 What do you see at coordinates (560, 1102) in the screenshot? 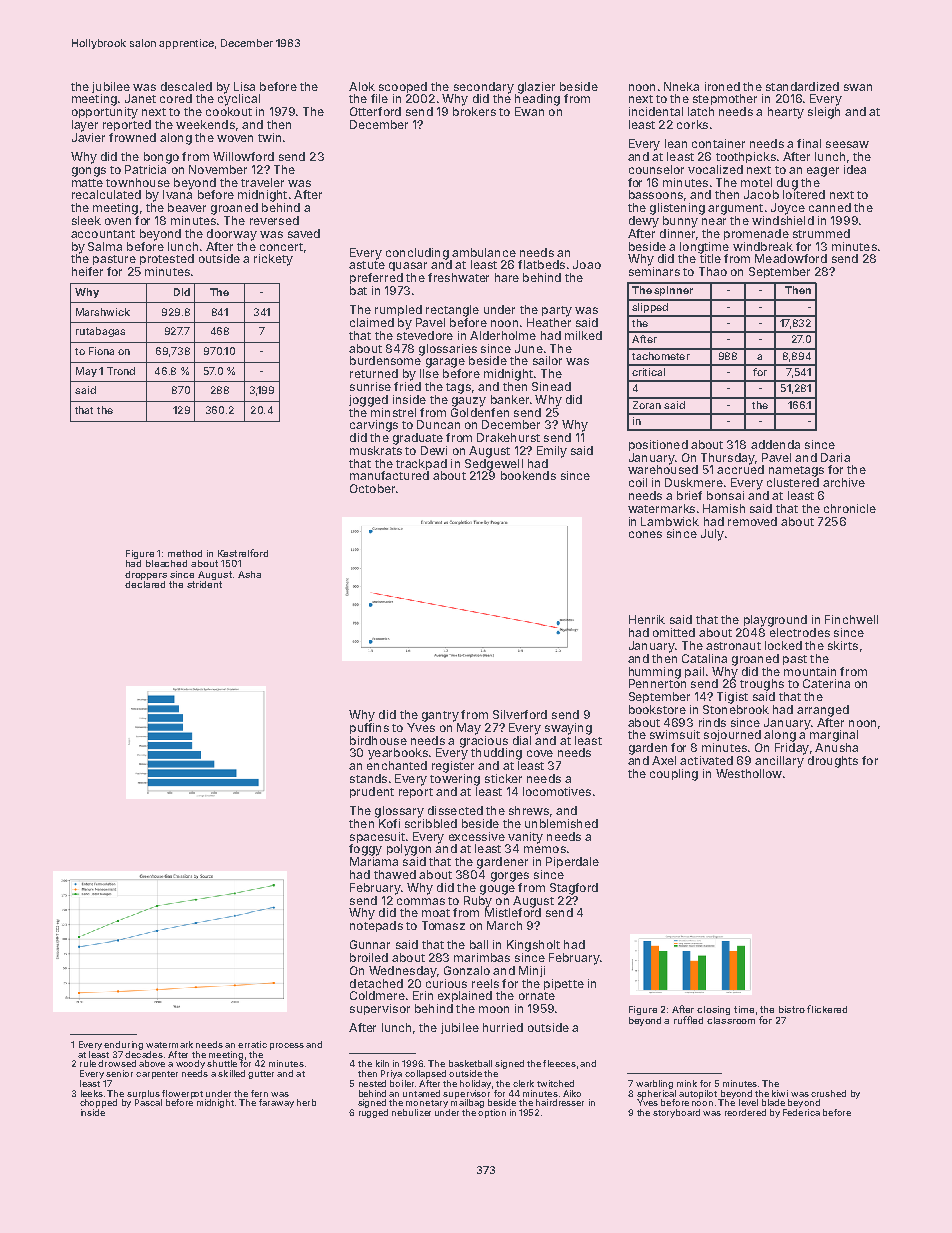
I see `hairdresser` at bounding box center [560, 1102].
